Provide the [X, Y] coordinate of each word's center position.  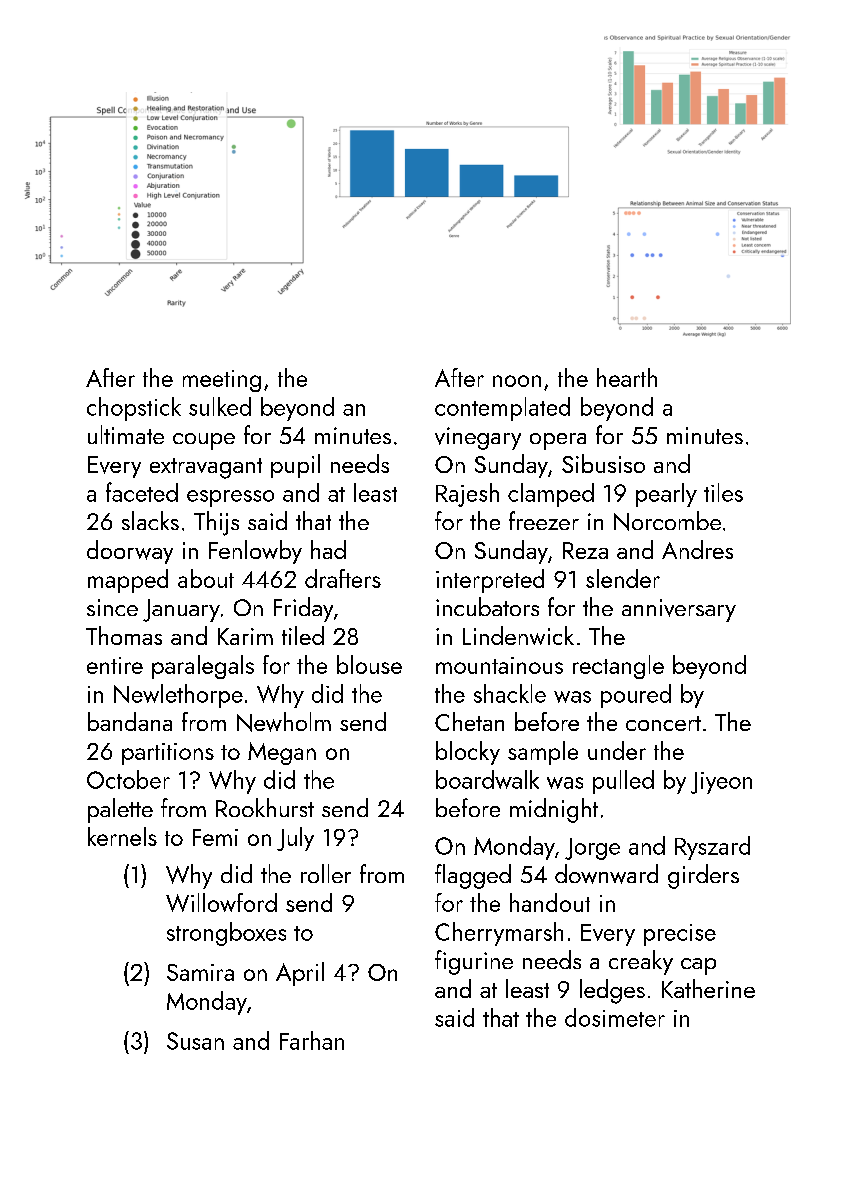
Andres [697, 549]
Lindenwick [518, 635]
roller [326, 873]
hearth [627, 377]
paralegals [203, 667]
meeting [222, 381]
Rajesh [467, 495]
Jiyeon [721, 783]
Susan [195, 1041]
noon [517, 381]
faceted [142, 492]
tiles [723, 492]
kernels [122, 836]
